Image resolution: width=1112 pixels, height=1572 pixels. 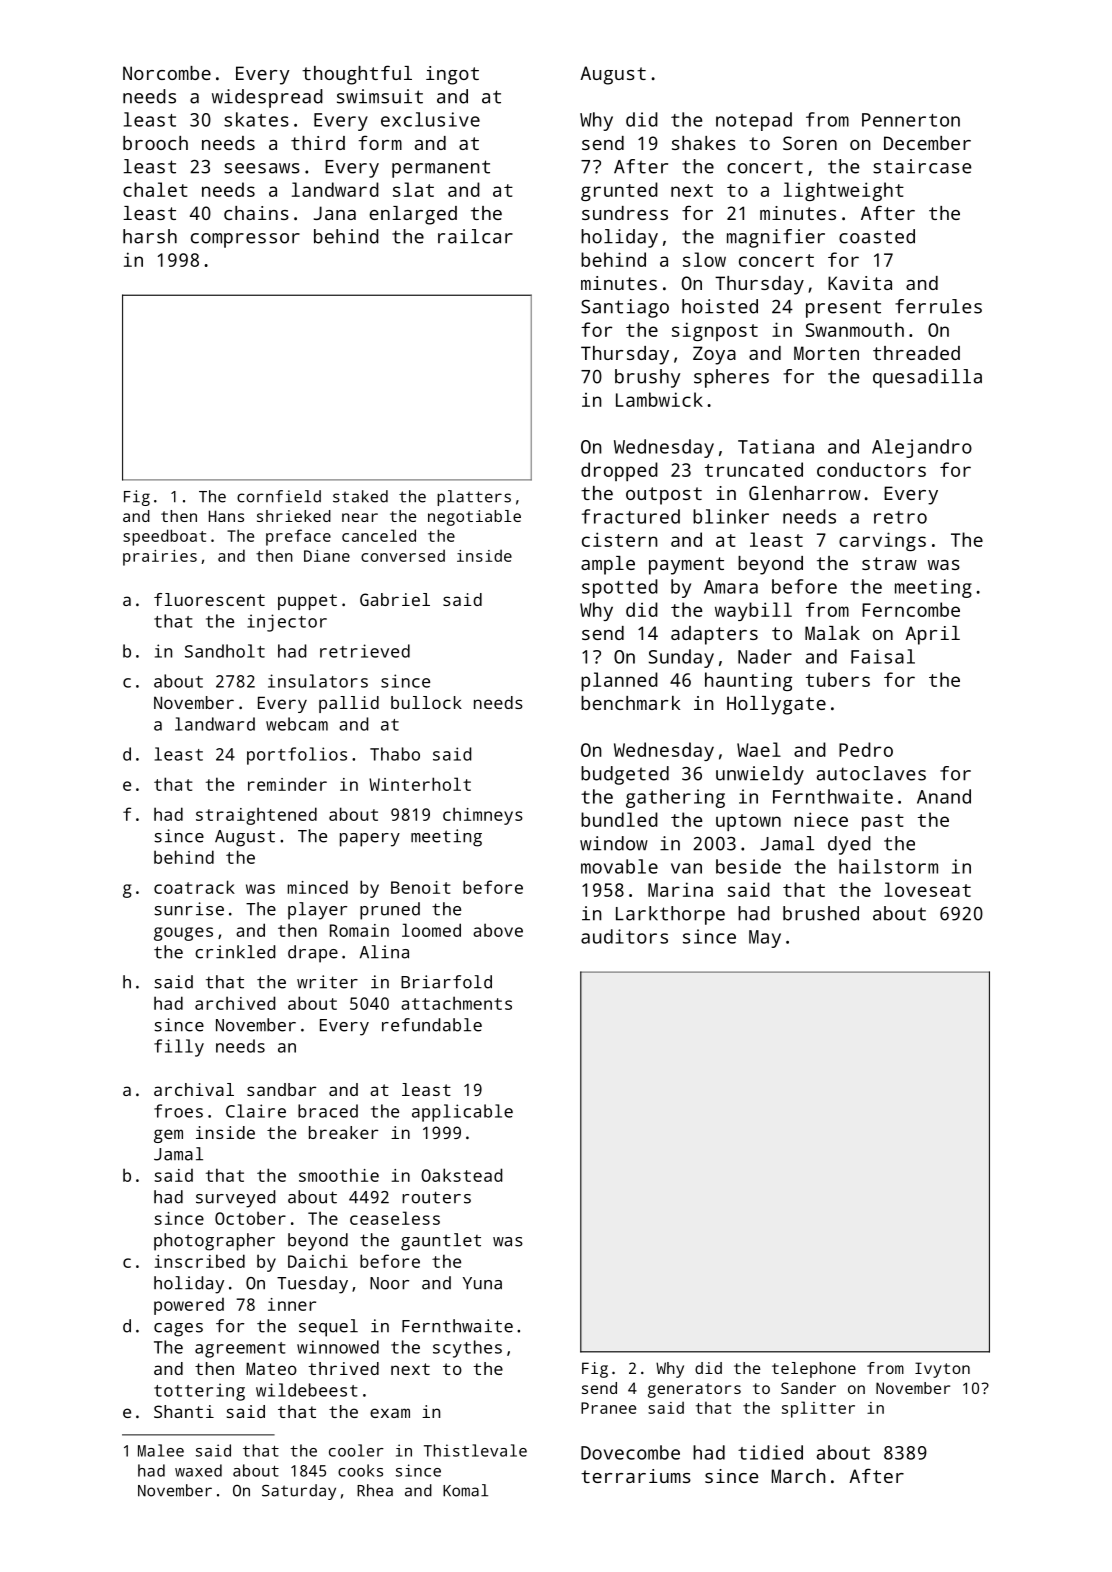 What do you see at coordinates (636, 1476) in the screenshot?
I see `terrariums` at bounding box center [636, 1476].
